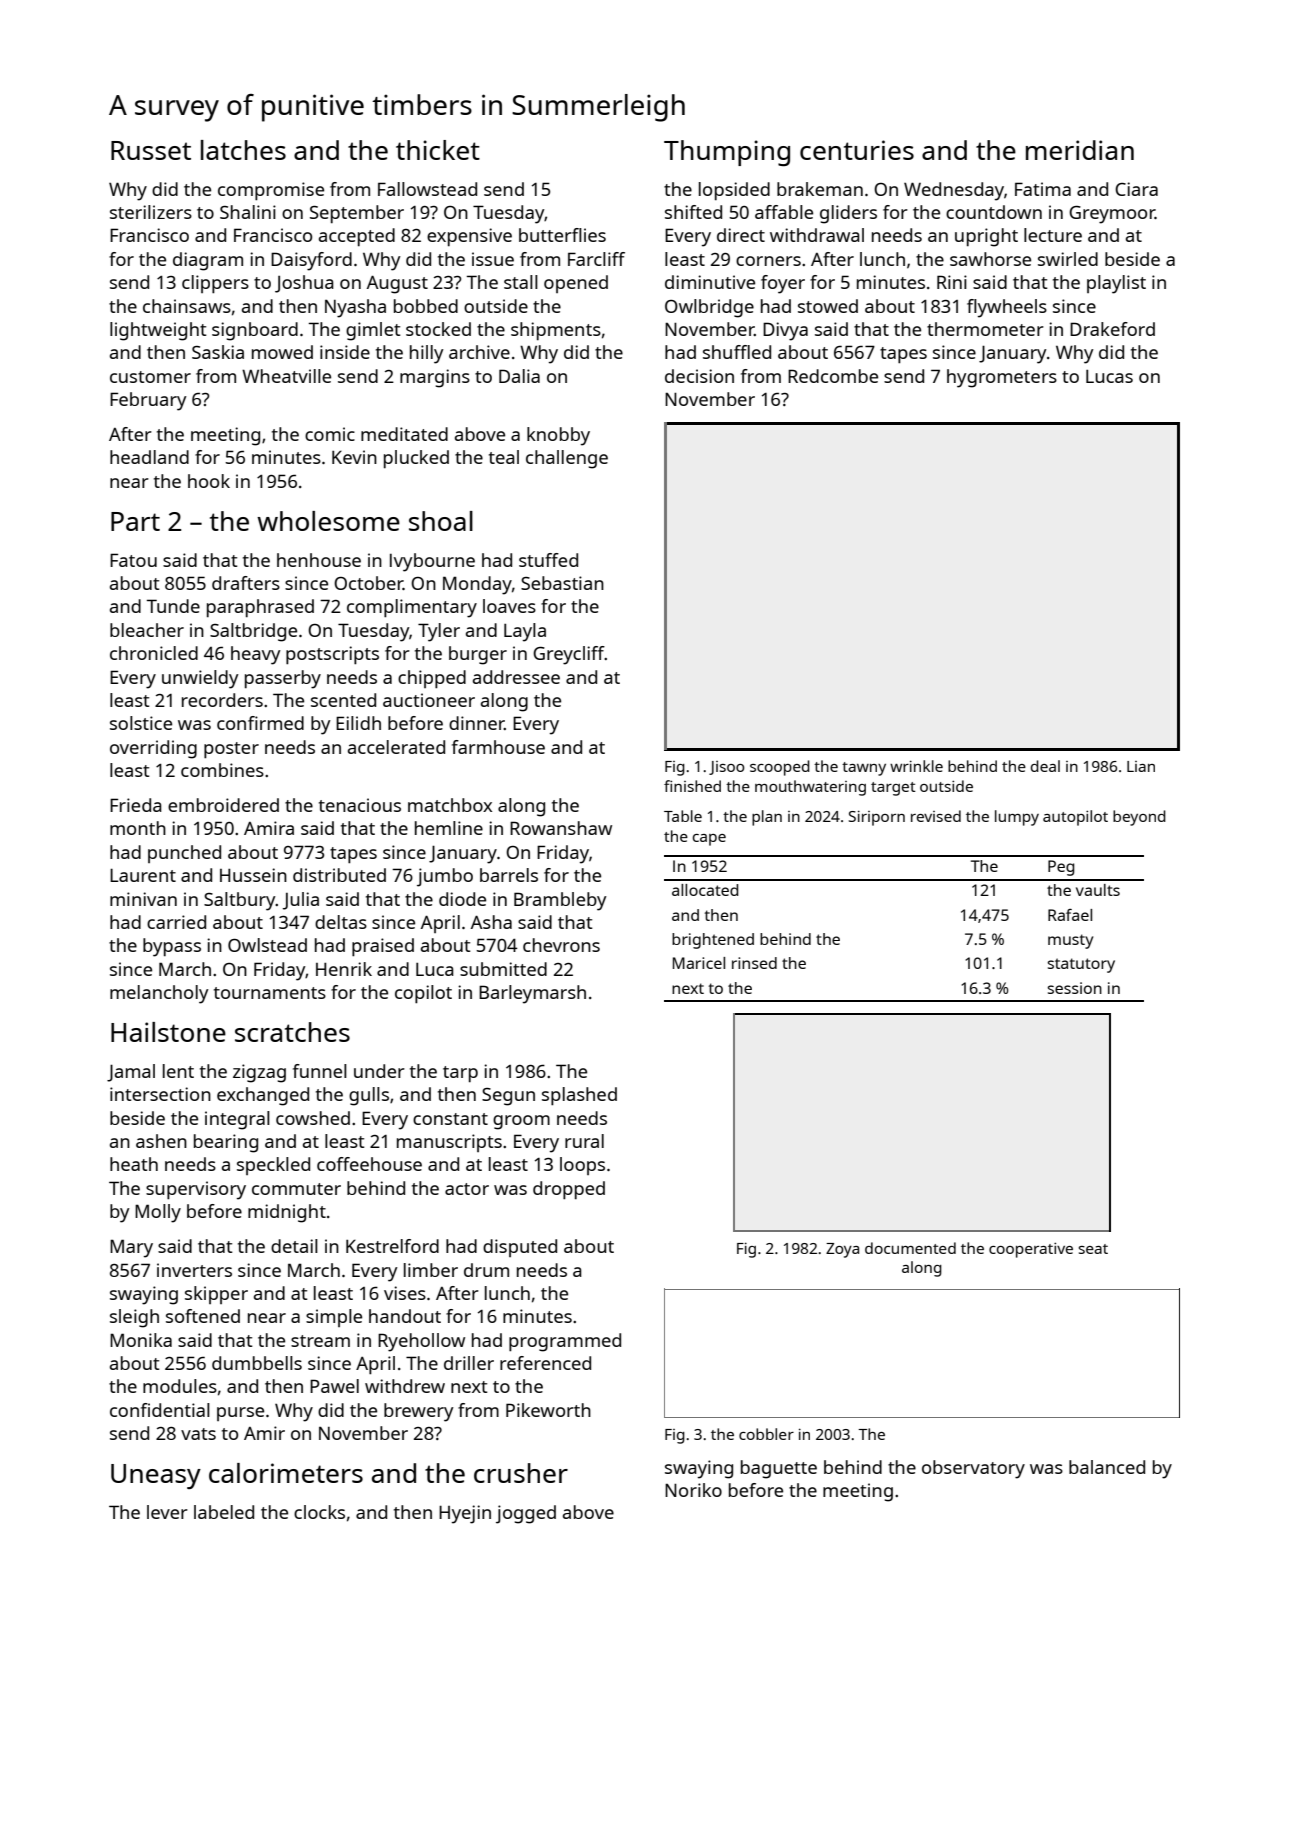 This image has height=1823, width=1289. What do you see at coordinates (149, 457) in the image?
I see `headland` at bounding box center [149, 457].
